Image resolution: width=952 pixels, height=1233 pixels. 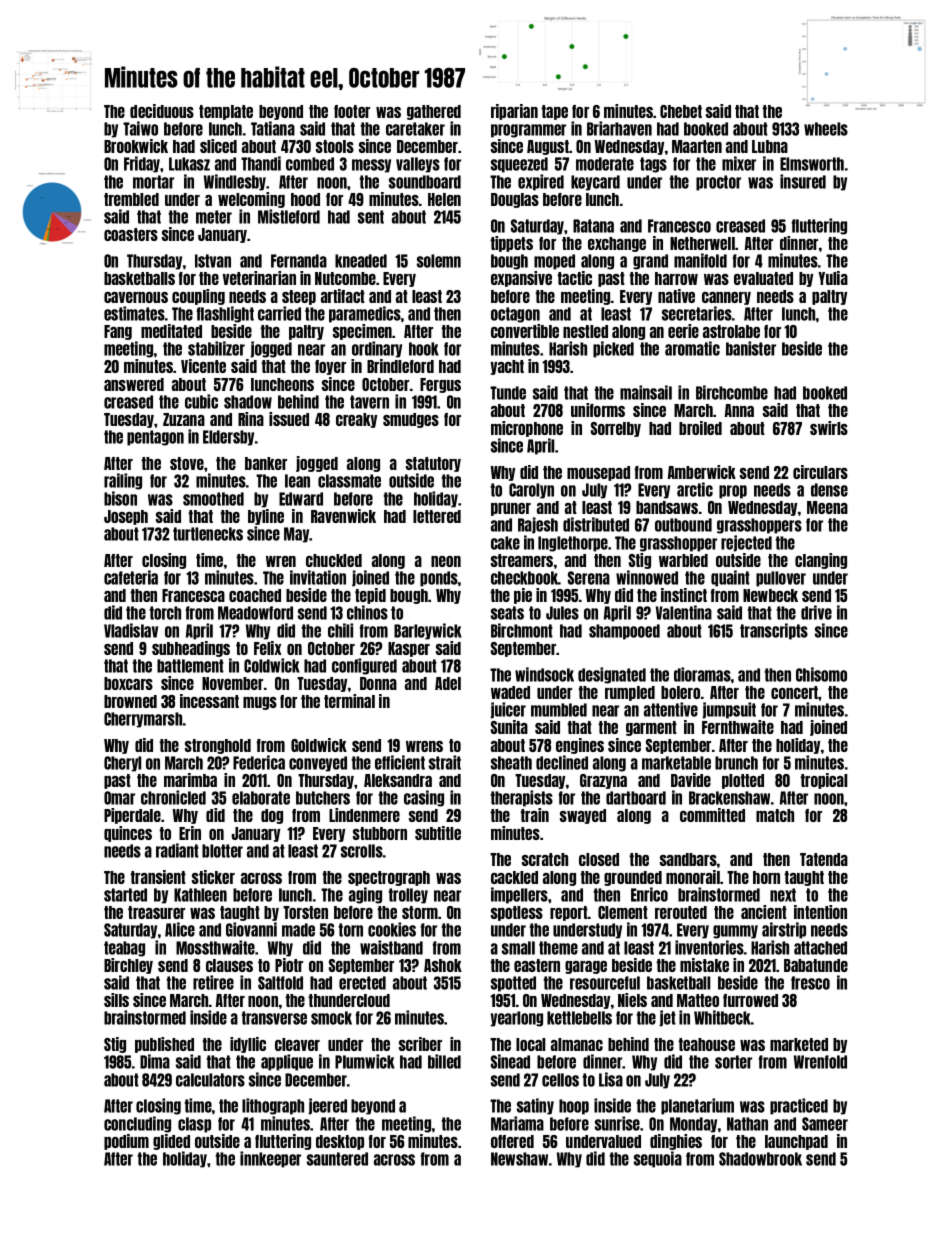 I want to click on idyllic, so click(x=248, y=1045).
